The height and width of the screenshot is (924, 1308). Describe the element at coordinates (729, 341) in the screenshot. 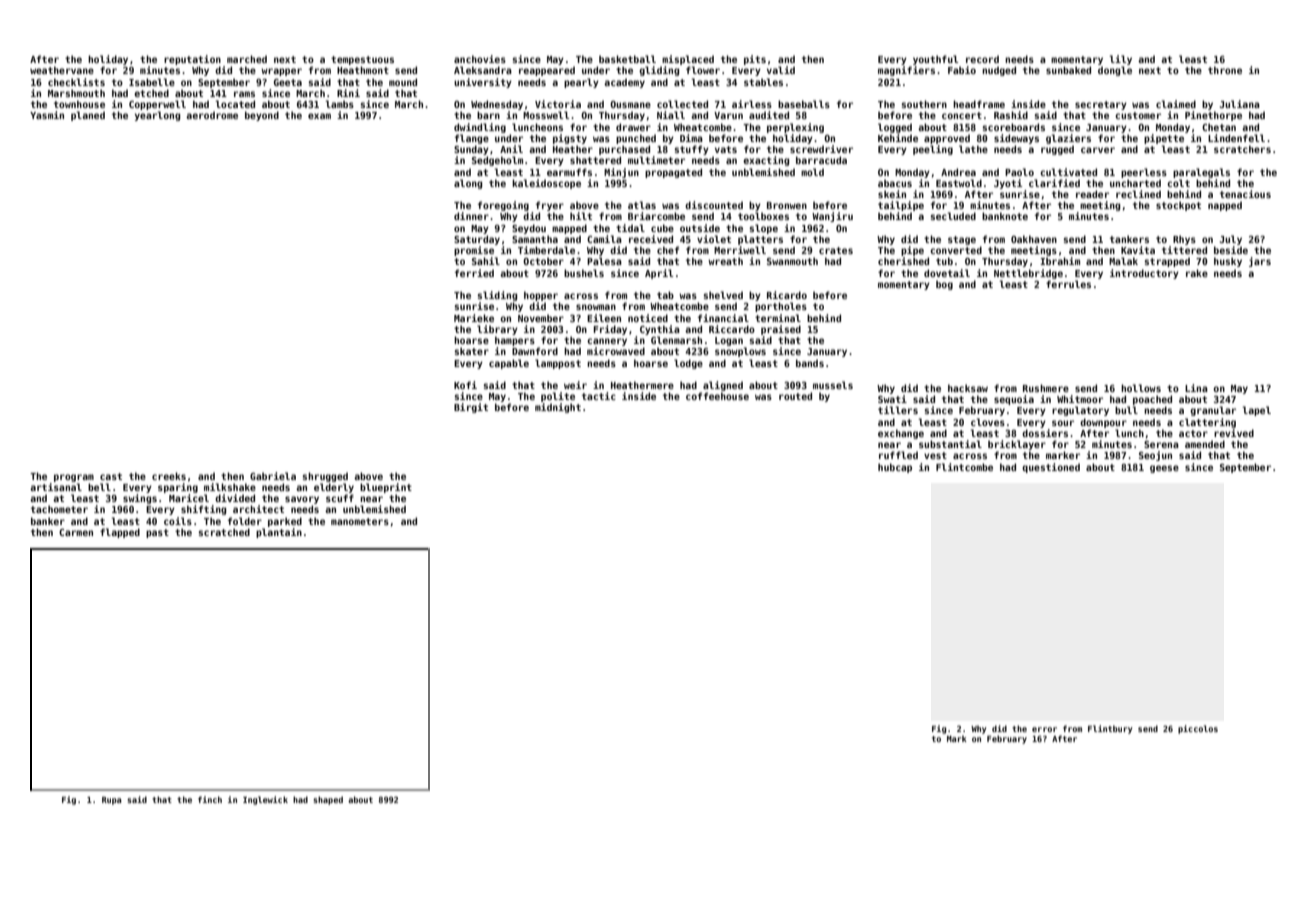

I see `Logan` at that location.
